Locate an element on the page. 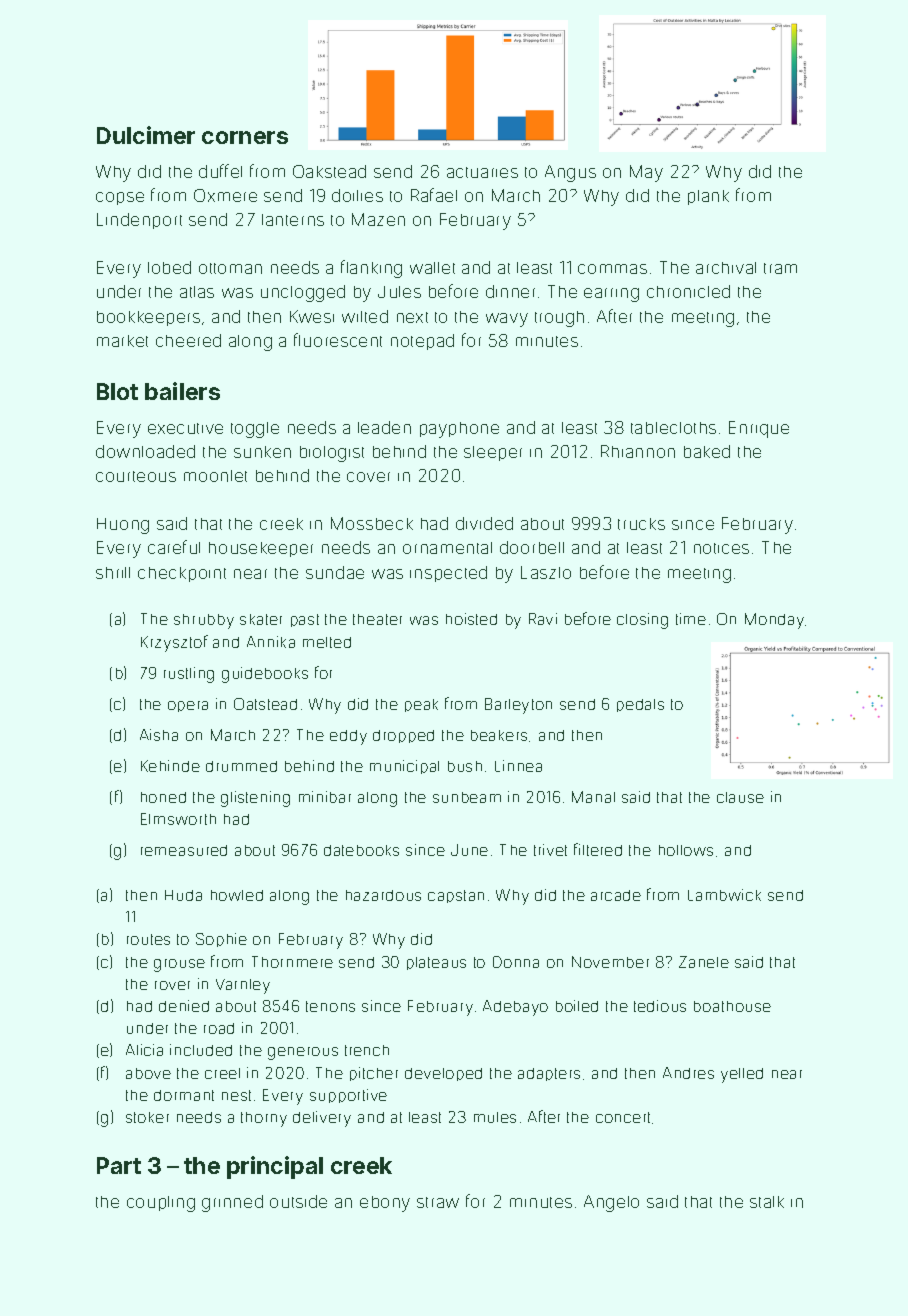 The width and height of the document is (908, 1316). divided is located at coordinates (484, 523).
